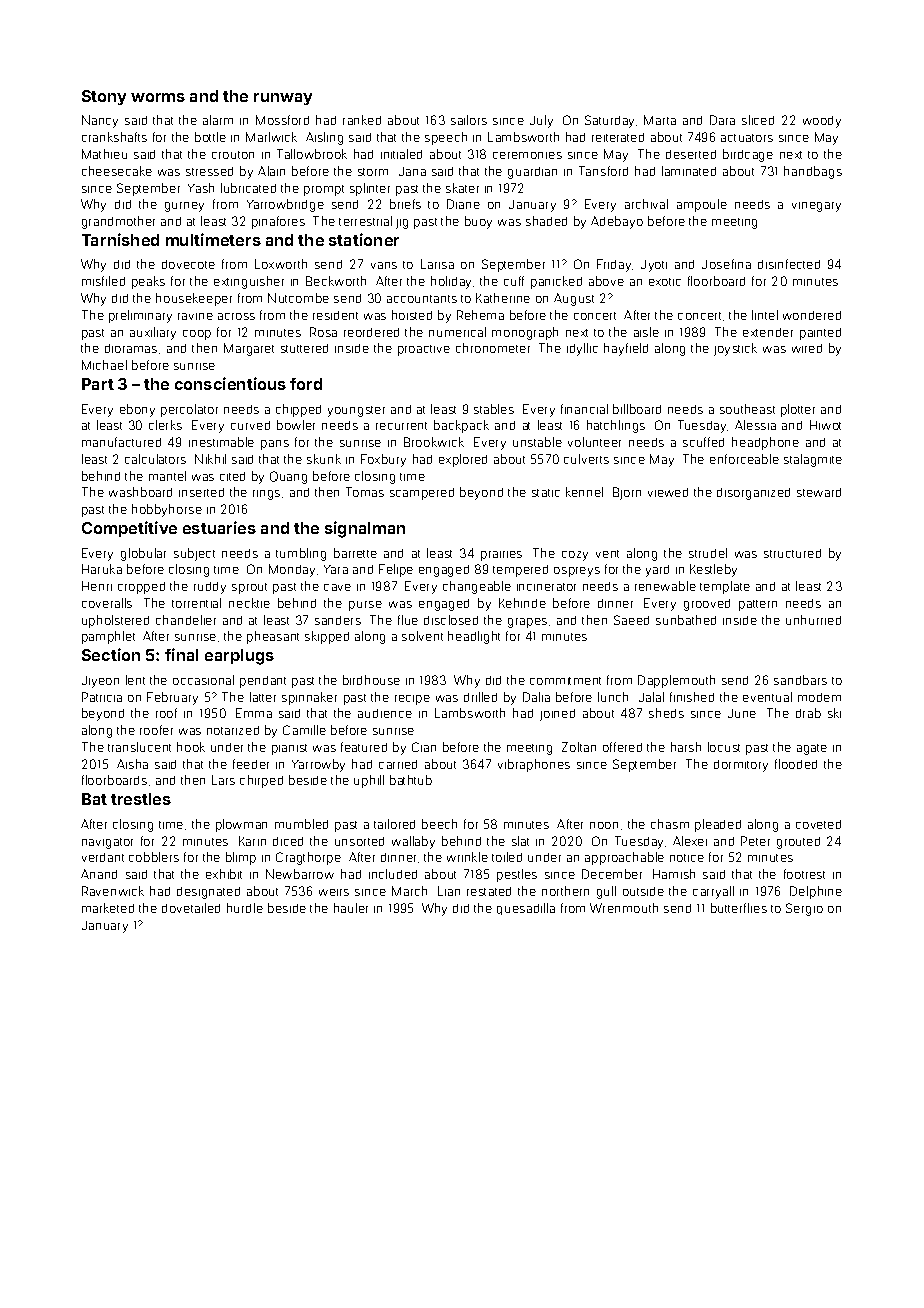 The width and height of the document is (924, 1308). I want to click on runway, so click(283, 99).
